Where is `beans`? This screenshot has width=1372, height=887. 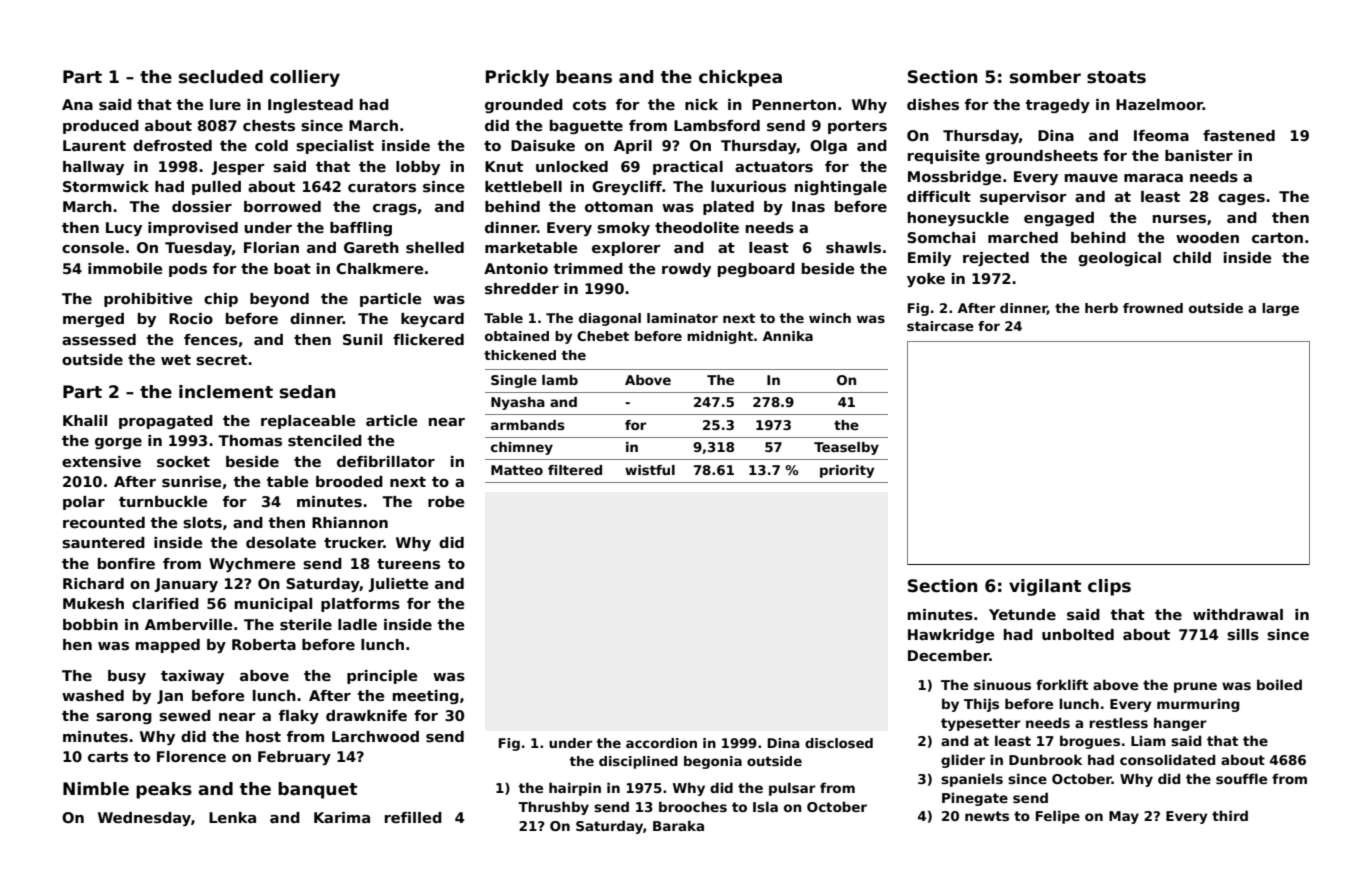 beans is located at coordinates (584, 77).
